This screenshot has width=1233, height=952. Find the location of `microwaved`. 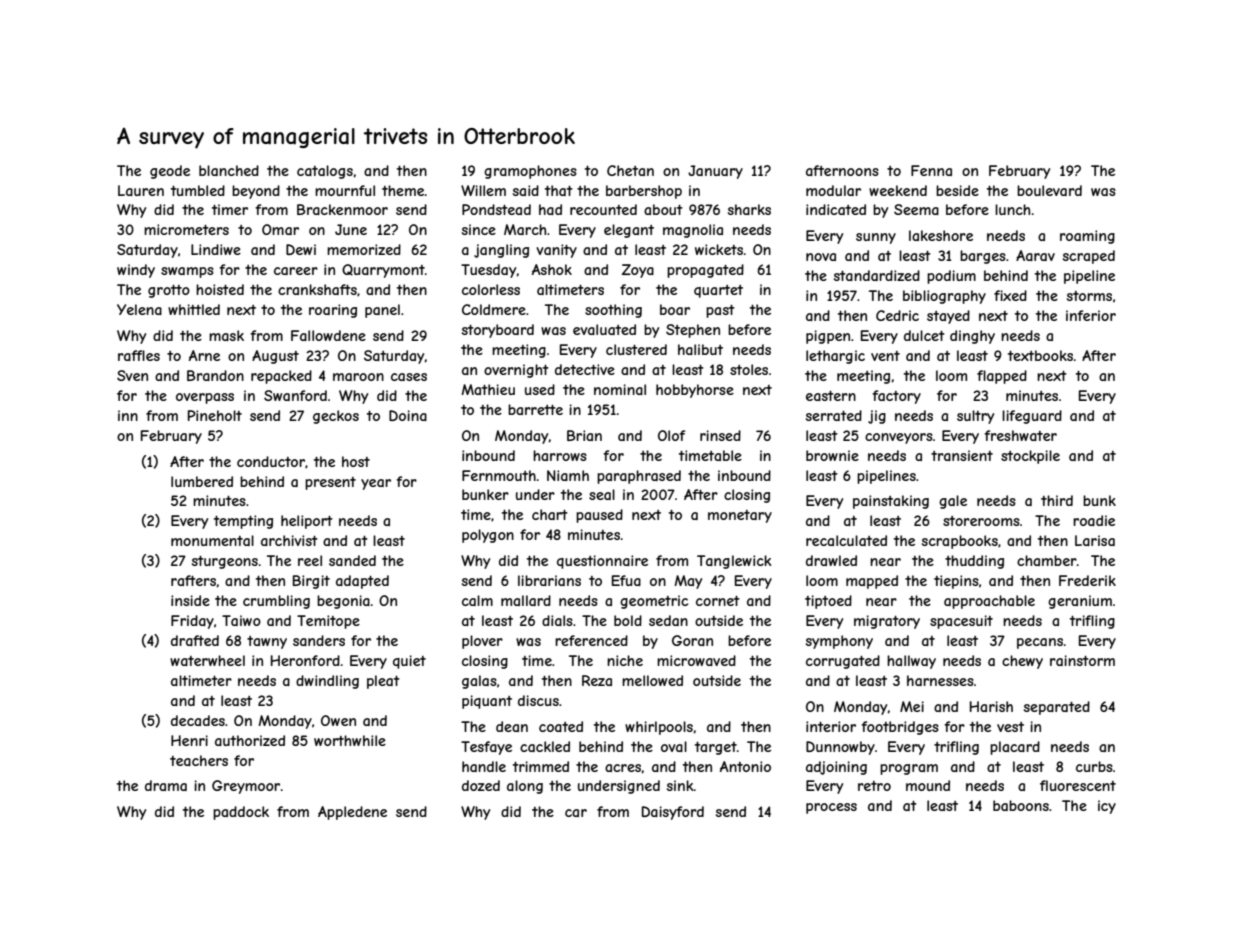

microwaved is located at coordinates (696, 660).
